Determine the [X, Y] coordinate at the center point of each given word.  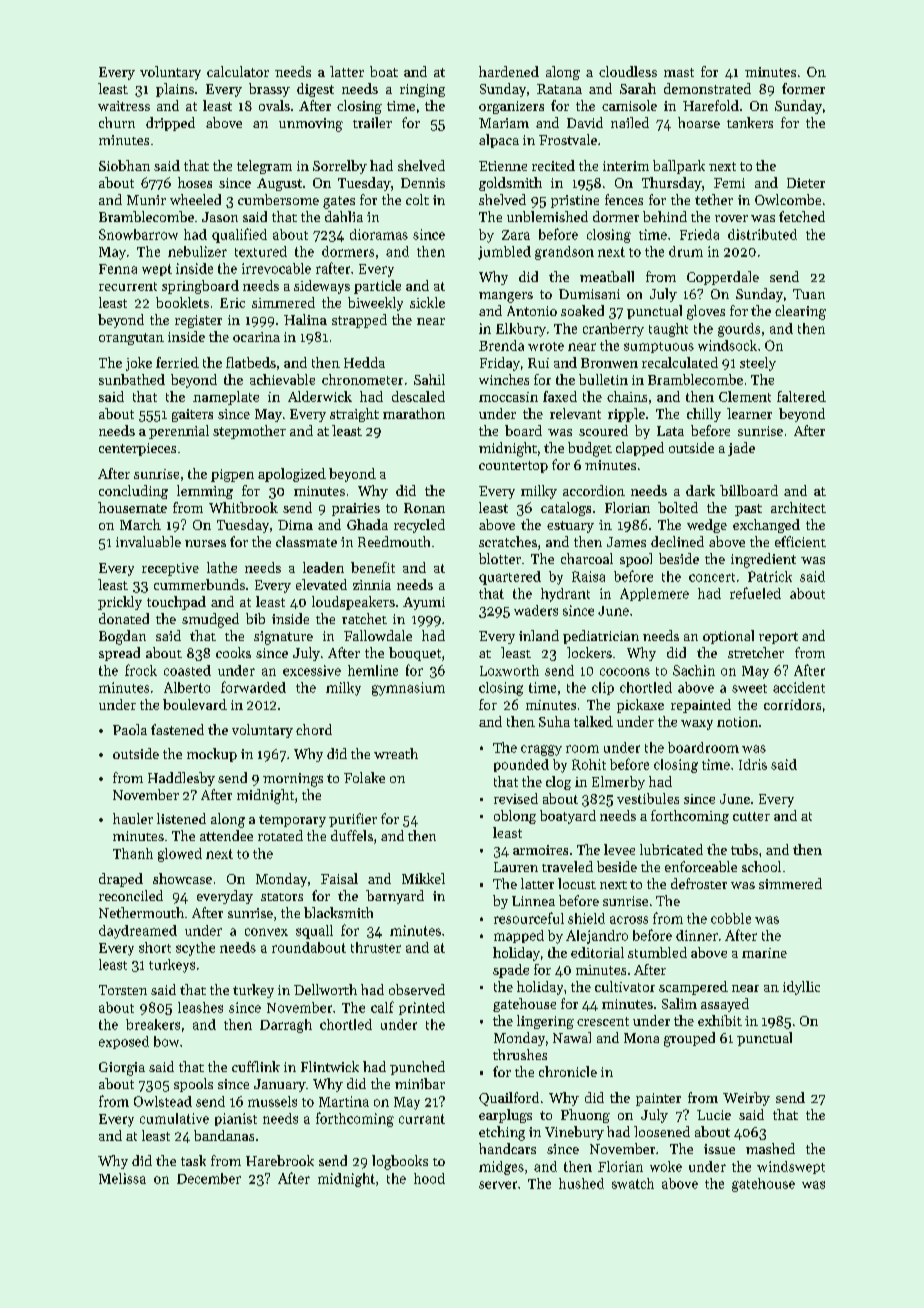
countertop [513, 467]
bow [166, 1041]
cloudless [628, 71]
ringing [422, 90]
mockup [212, 755]
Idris [753, 764]
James [626, 542]
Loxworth [509, 670]
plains [175, 90]
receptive [170, 569]
